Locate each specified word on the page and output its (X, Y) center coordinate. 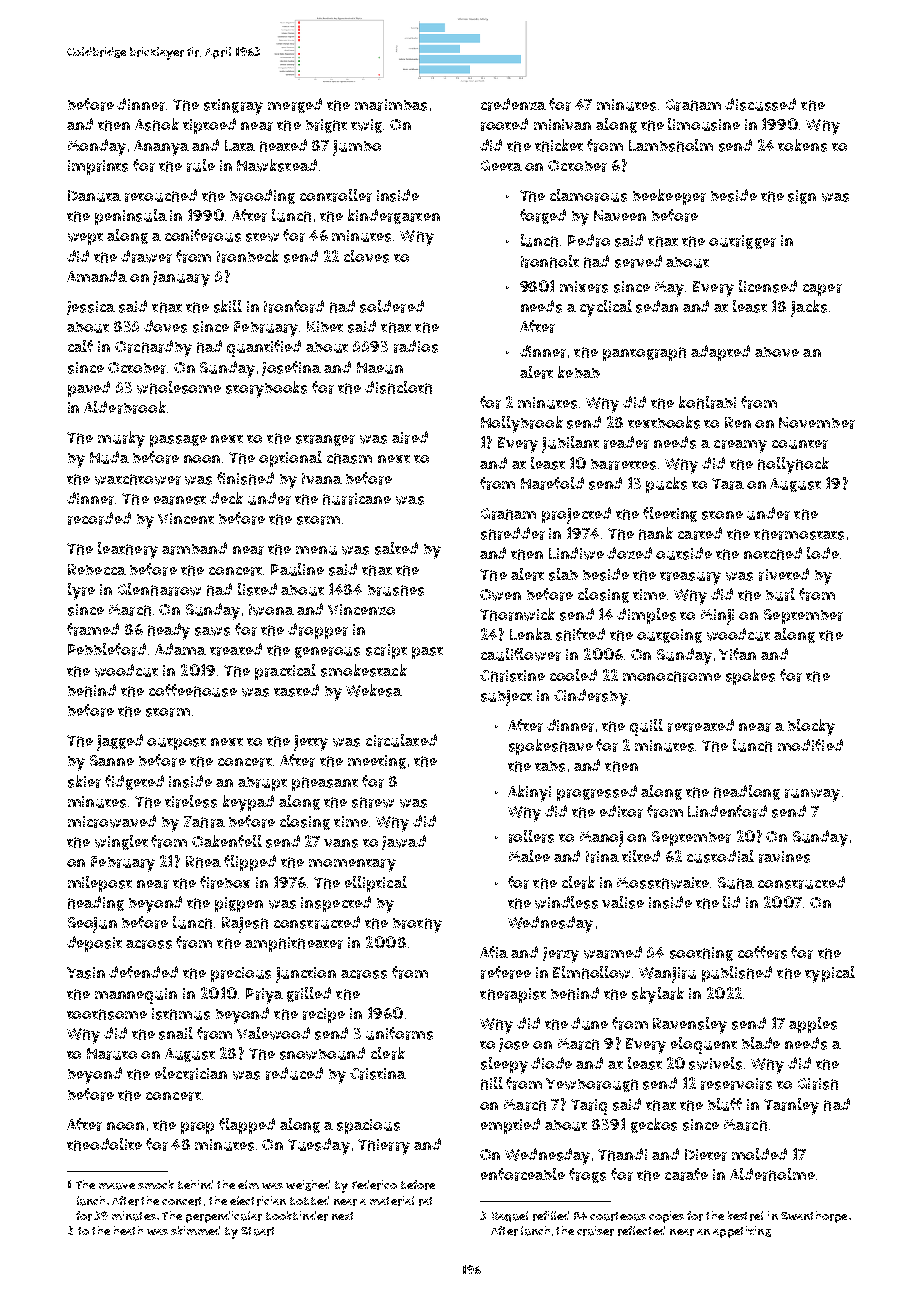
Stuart (257, 1231)
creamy (740, 446)
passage (178, 441)
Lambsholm (671, 145)
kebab (579, 372)
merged (295, 105)
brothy (417, 925)
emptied (510, 1126)
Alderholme (772, 1174)
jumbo (357, 148)
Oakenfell (227, 841)
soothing (701, 954)
